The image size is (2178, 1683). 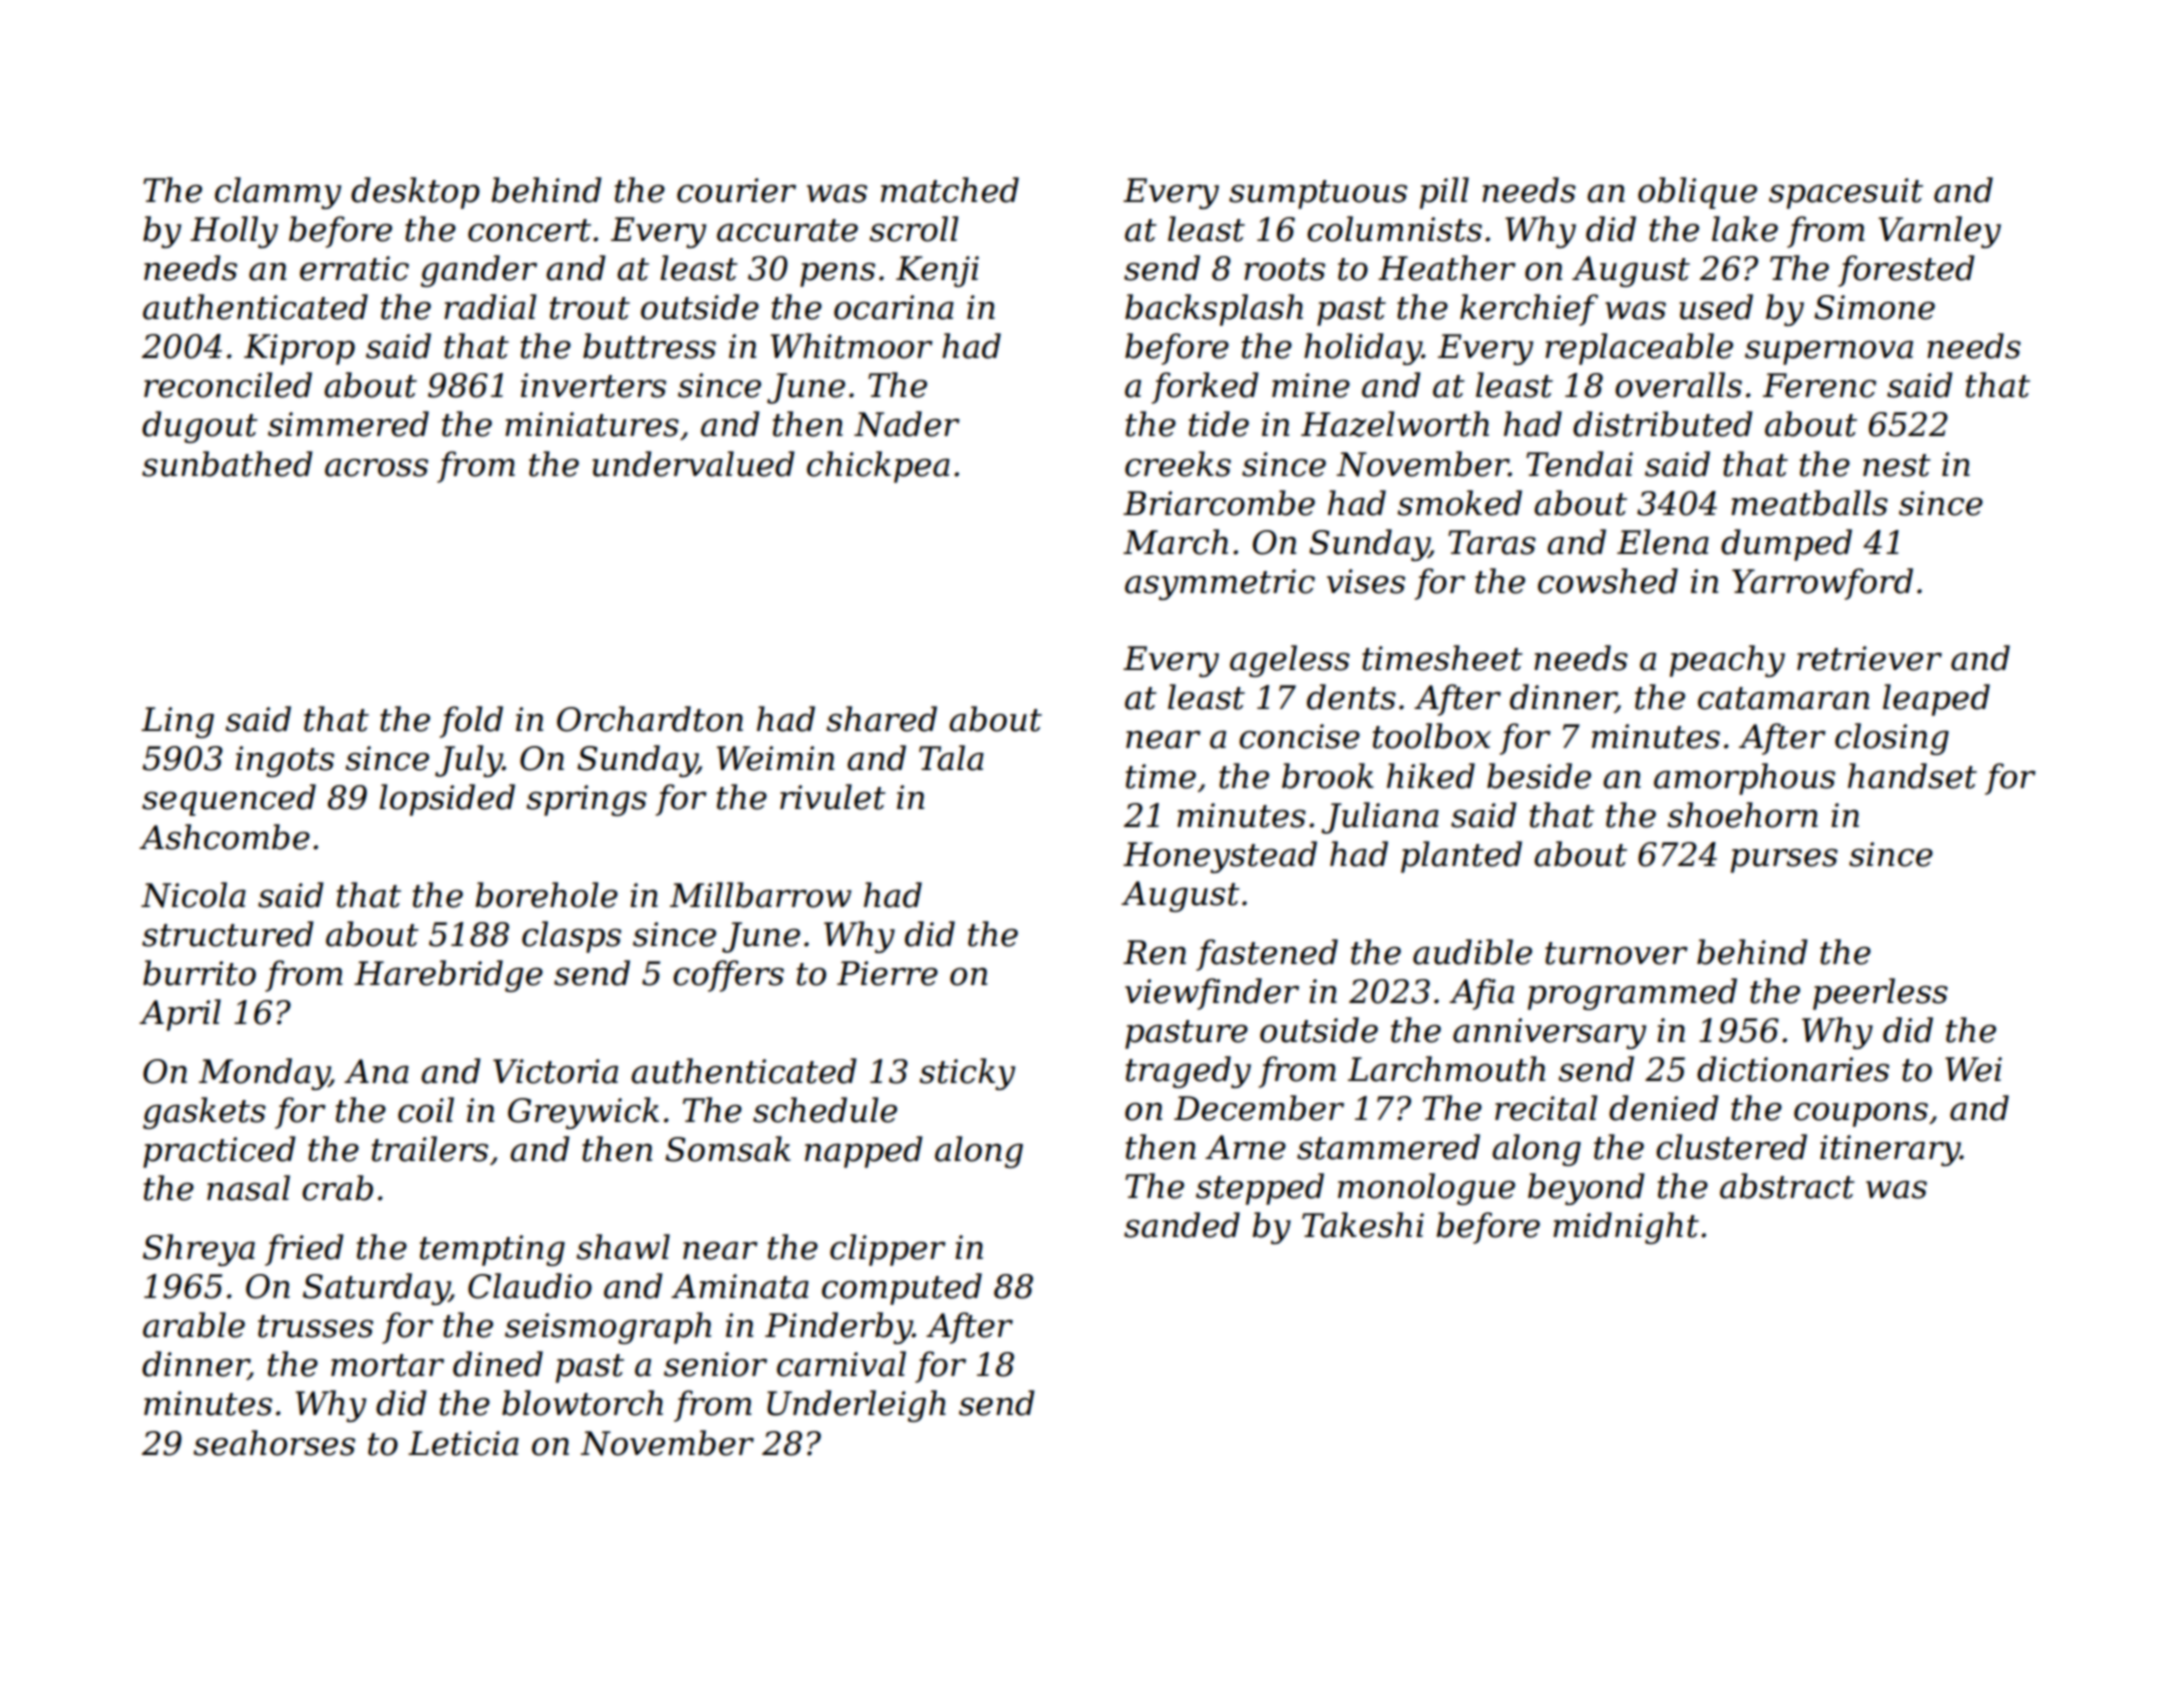 What do you see at coordinates (177, 722) in the screenshot?
I see `Ling` at bounding box center [177, 722].
